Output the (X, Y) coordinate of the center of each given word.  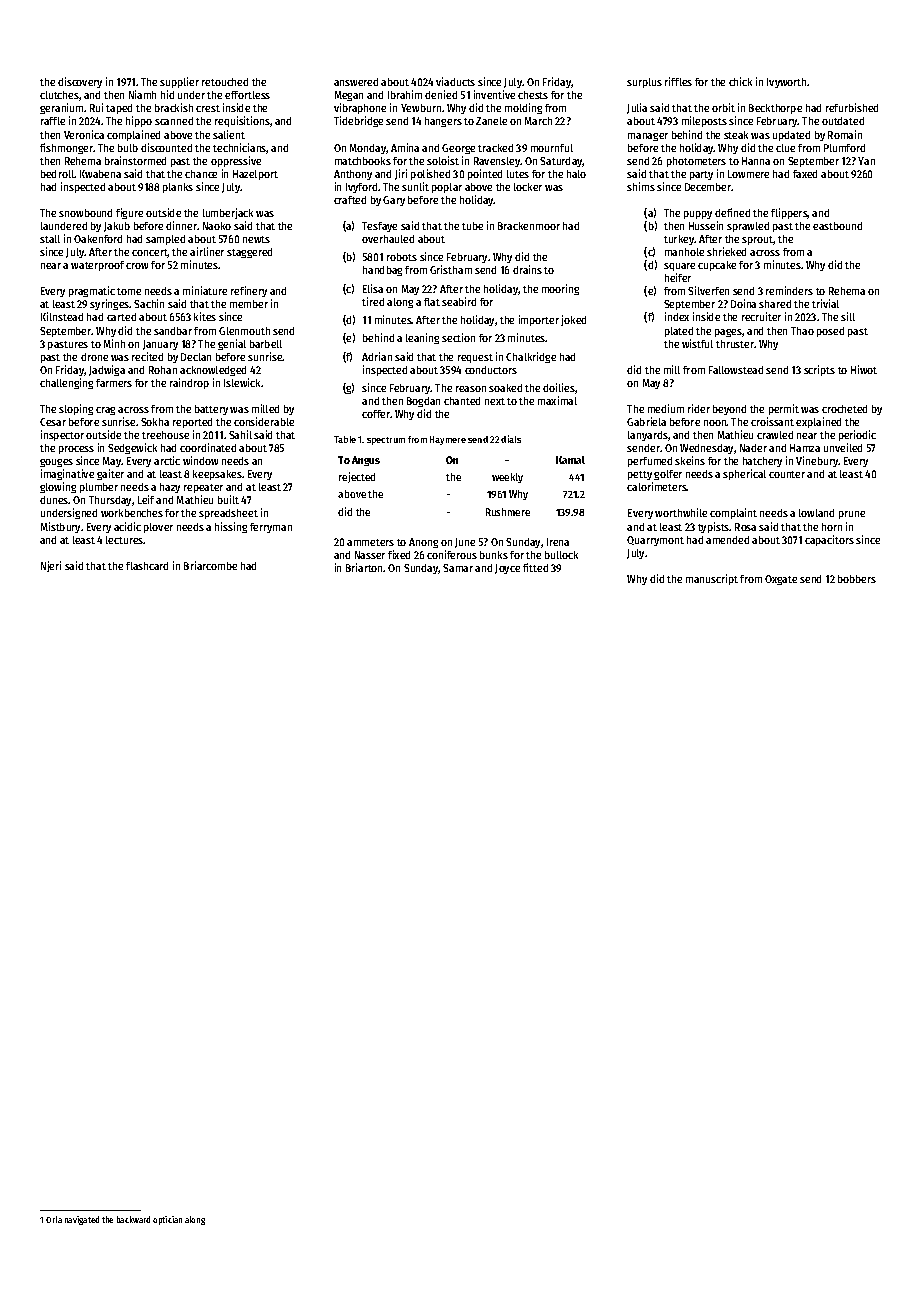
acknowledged (213, 371)
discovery (80, 82)
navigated (82, 1220)
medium (666, 408)
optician (167, 1220)
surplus (644, 83)
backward (133, 1219)
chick (740, 81)
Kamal (570, 460)
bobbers (857, 579)
